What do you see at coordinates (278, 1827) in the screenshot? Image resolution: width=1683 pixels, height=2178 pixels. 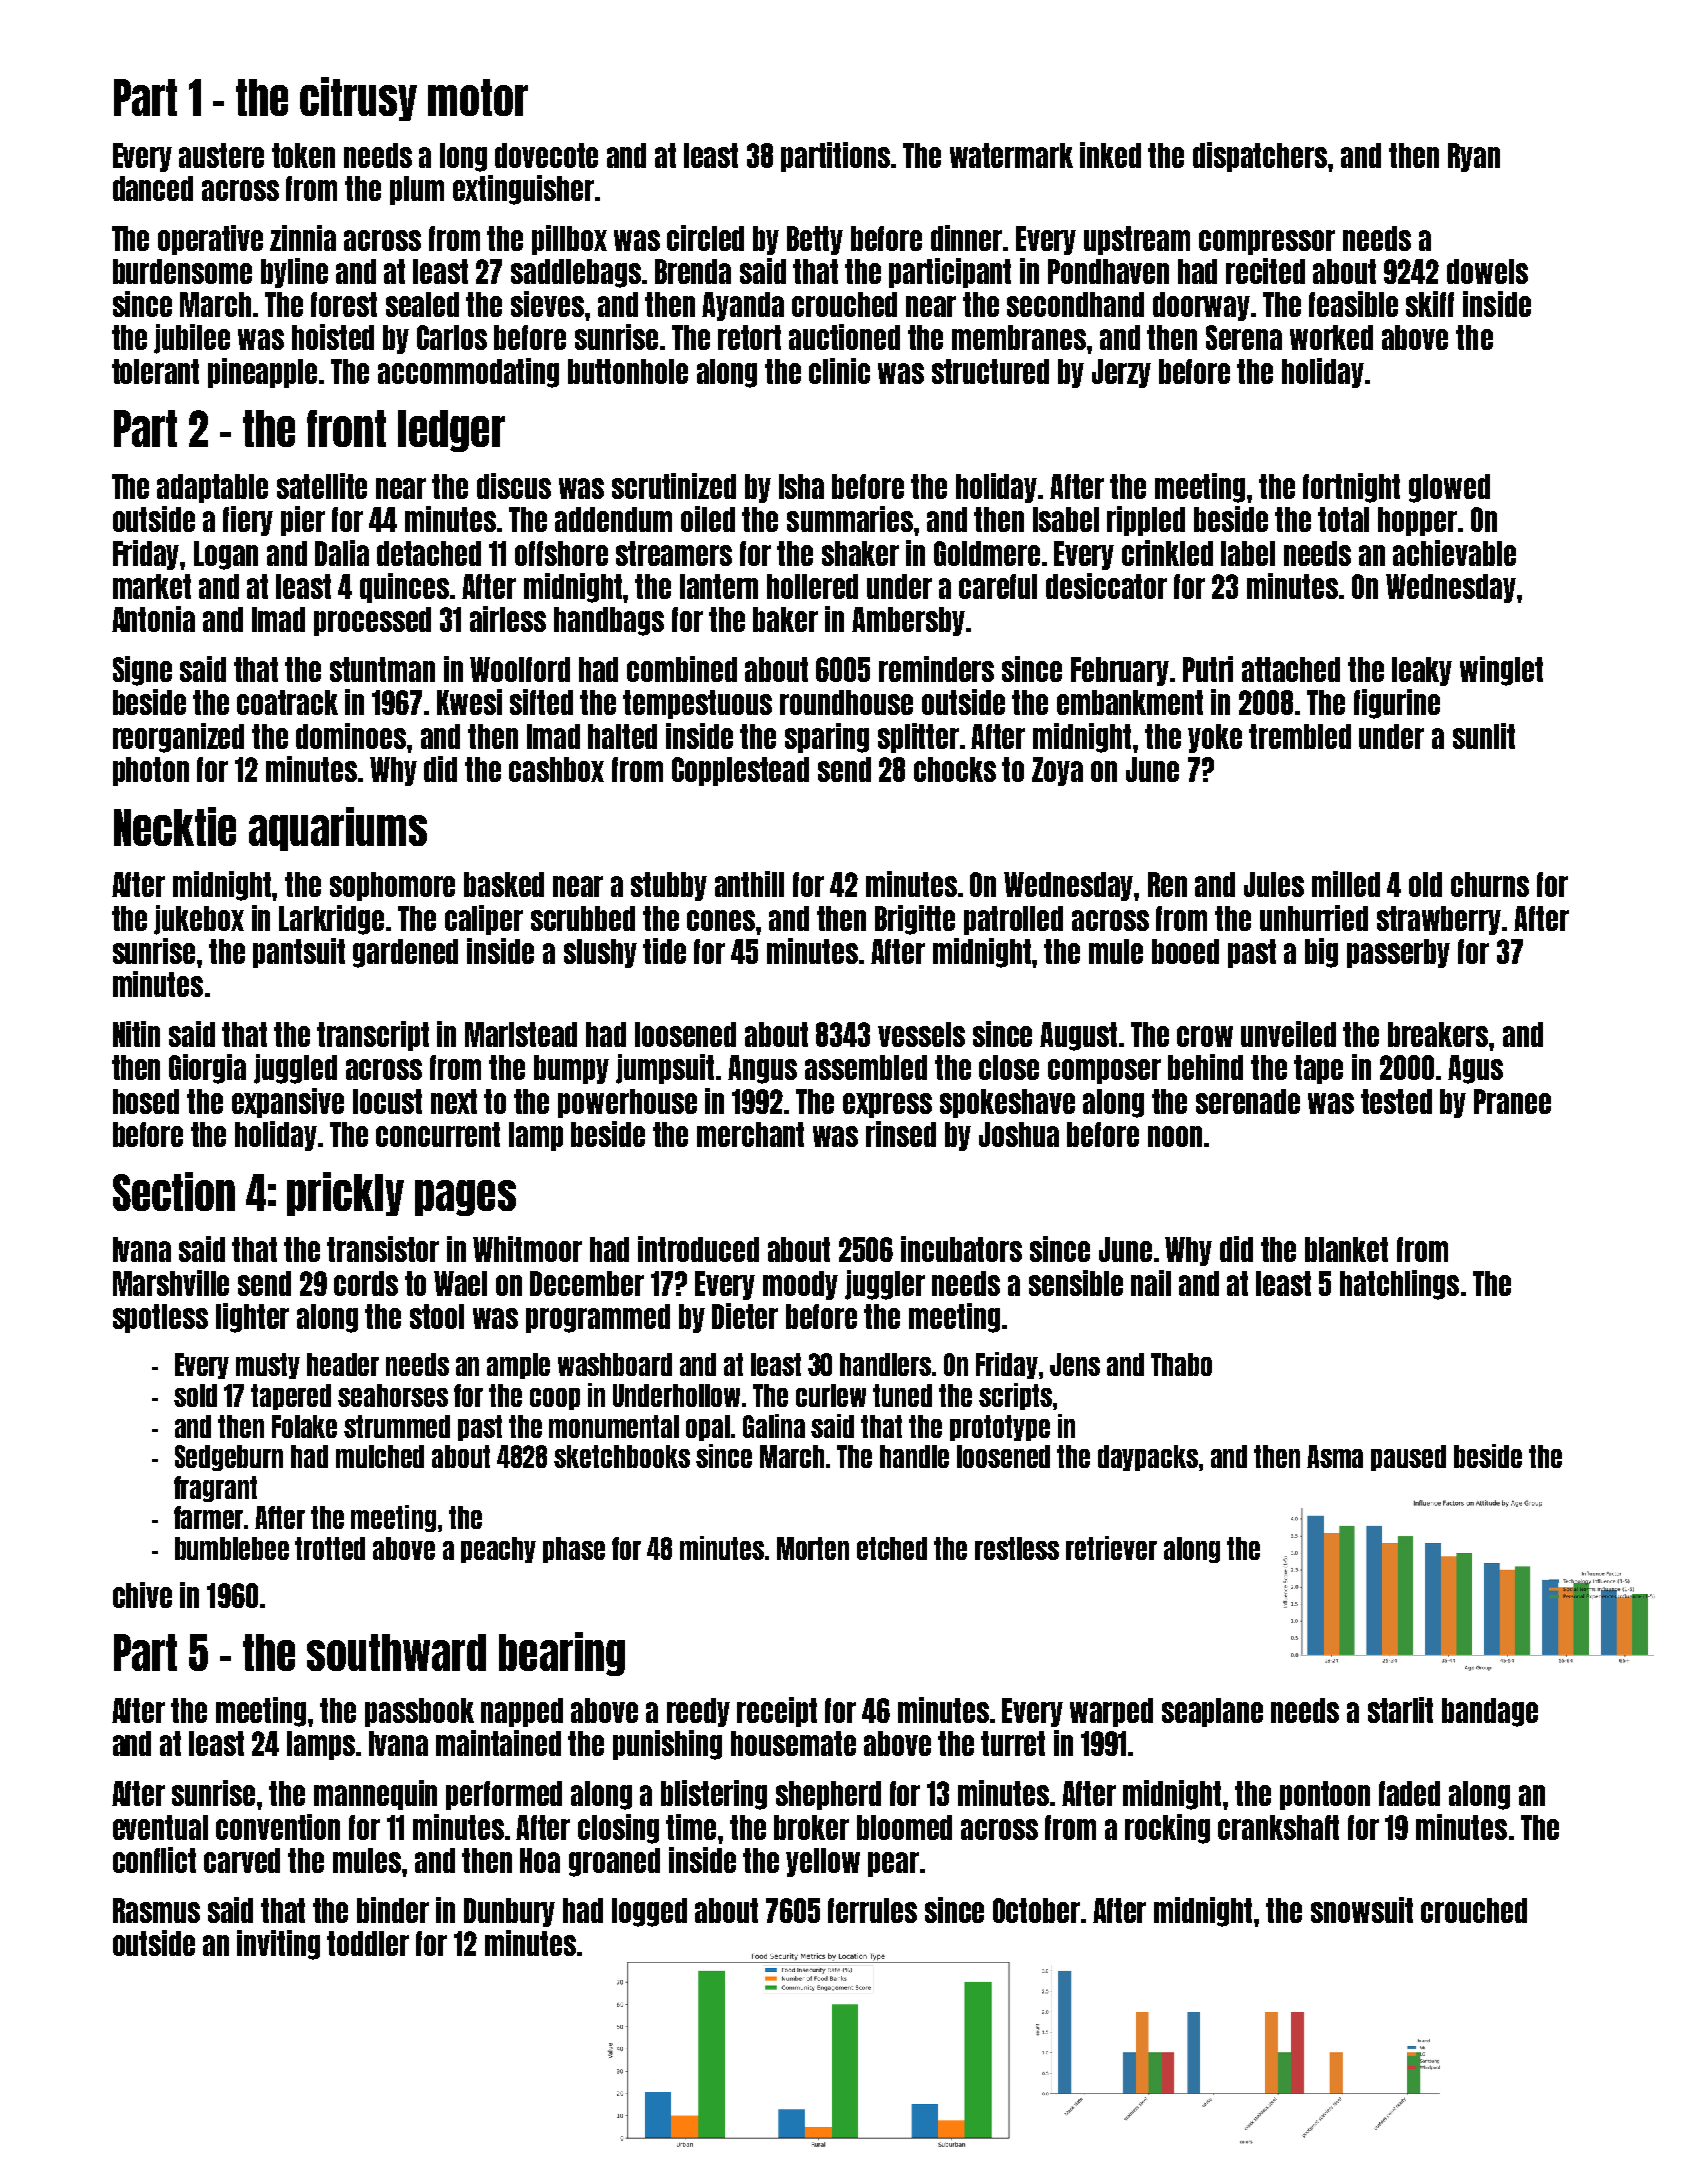 I see `convention` at bounding box center [278, 1827].
